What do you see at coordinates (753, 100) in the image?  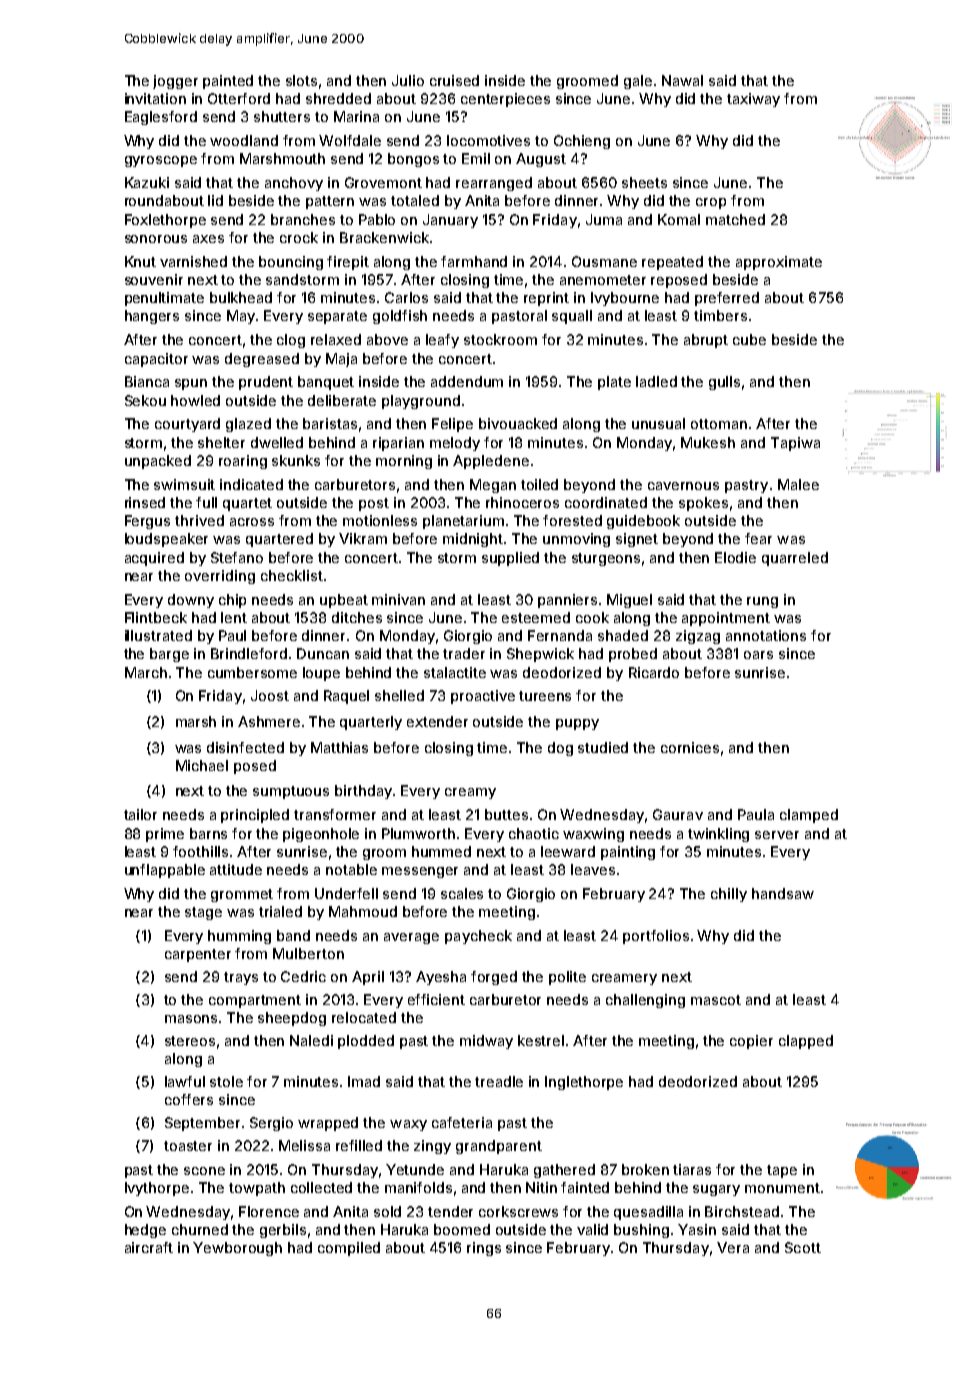 I see `taxiway` at bounding box center [753, 100].
